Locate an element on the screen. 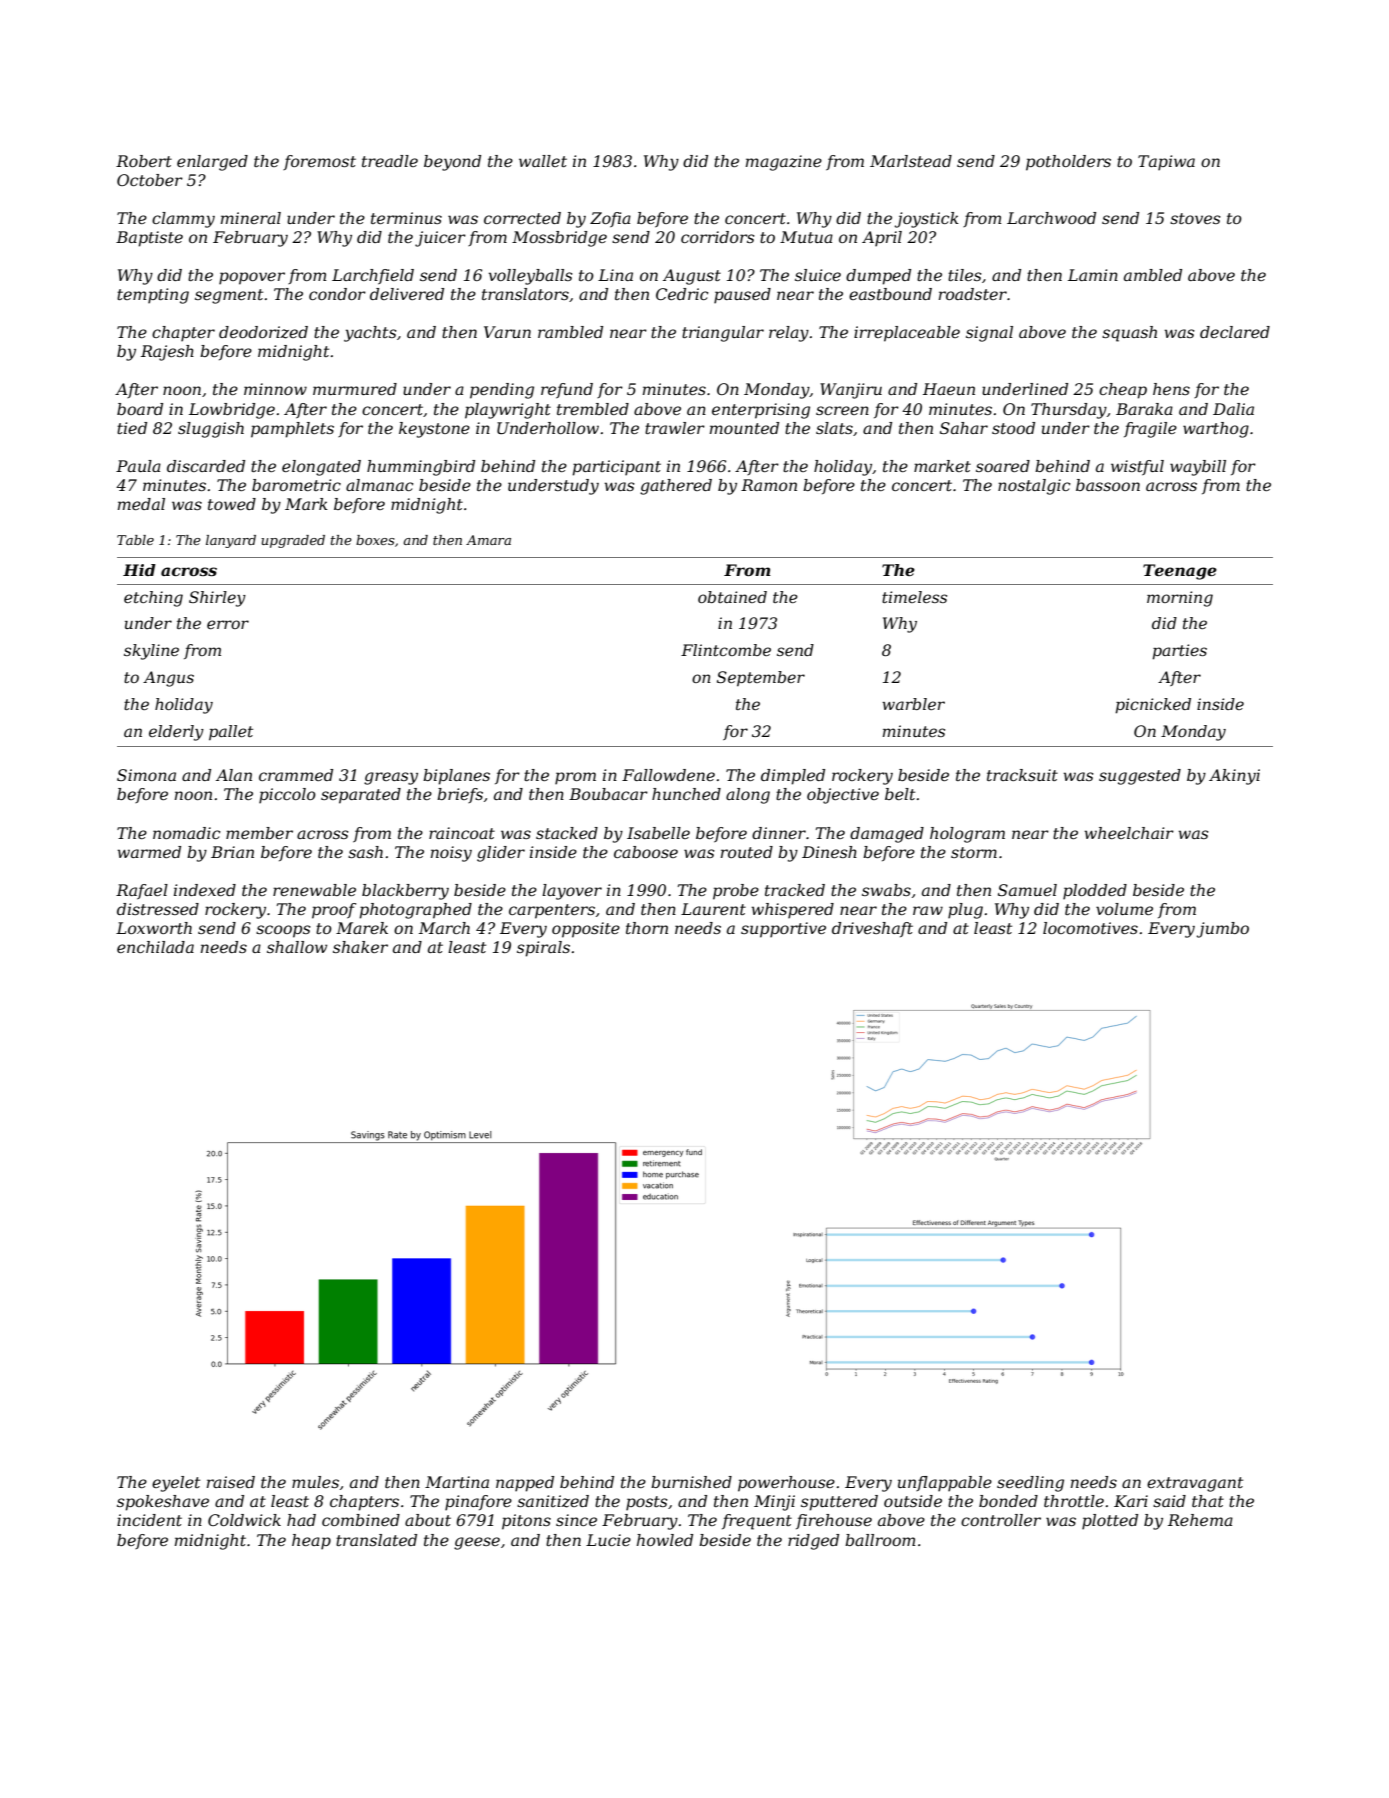  thorn is located at coordinates (647, 928).
